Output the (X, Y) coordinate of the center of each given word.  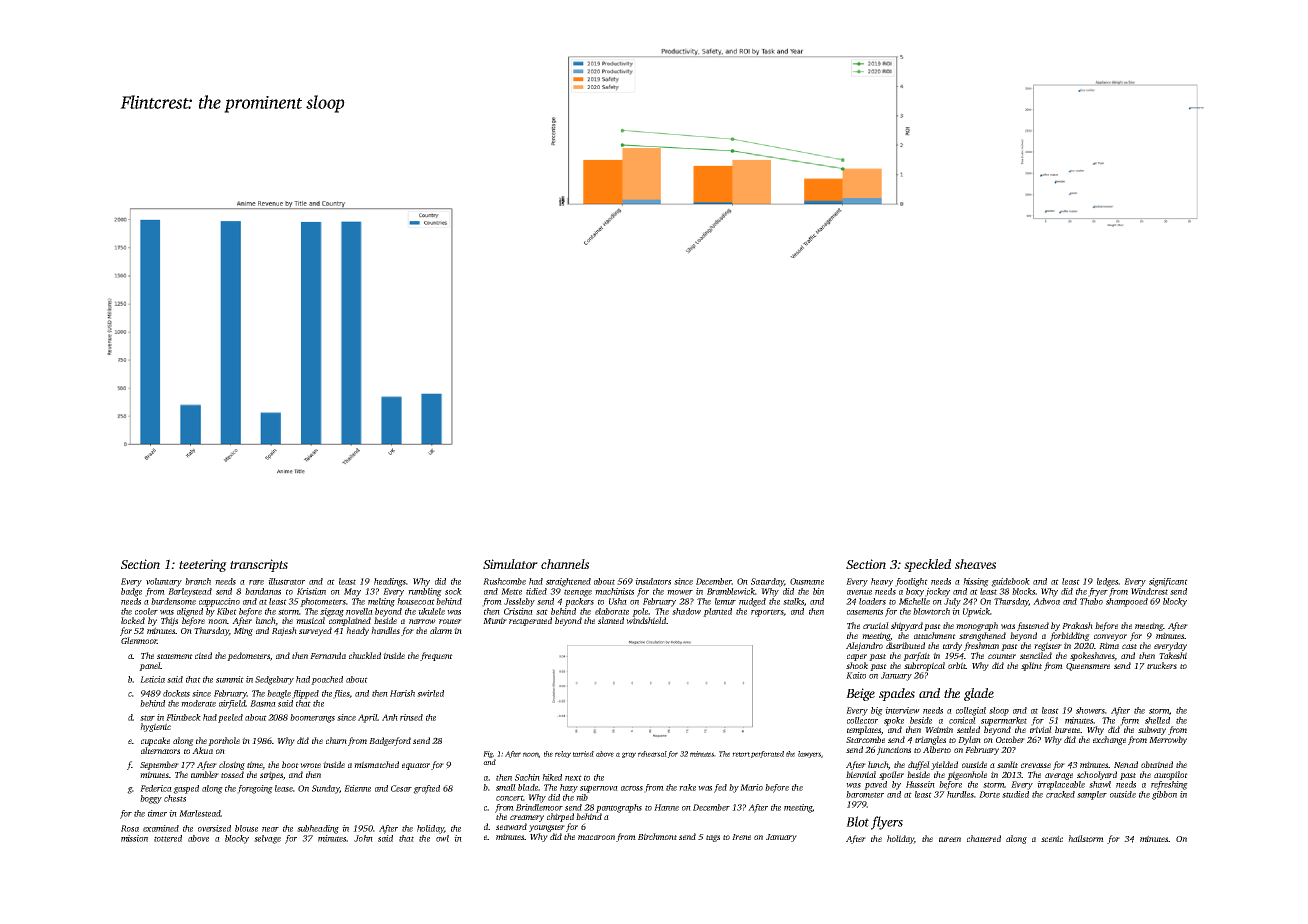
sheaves (975, 564)
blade (528, 787)
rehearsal (652, 754)
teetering (203, 565)
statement (175, 656)
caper (857, 657)
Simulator (510, 564)
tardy (952, 646)
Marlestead (200, 813)
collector (862, 720)
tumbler (205, 774)
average (1059, 776)
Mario (751, 787)
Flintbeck (183, 717)
